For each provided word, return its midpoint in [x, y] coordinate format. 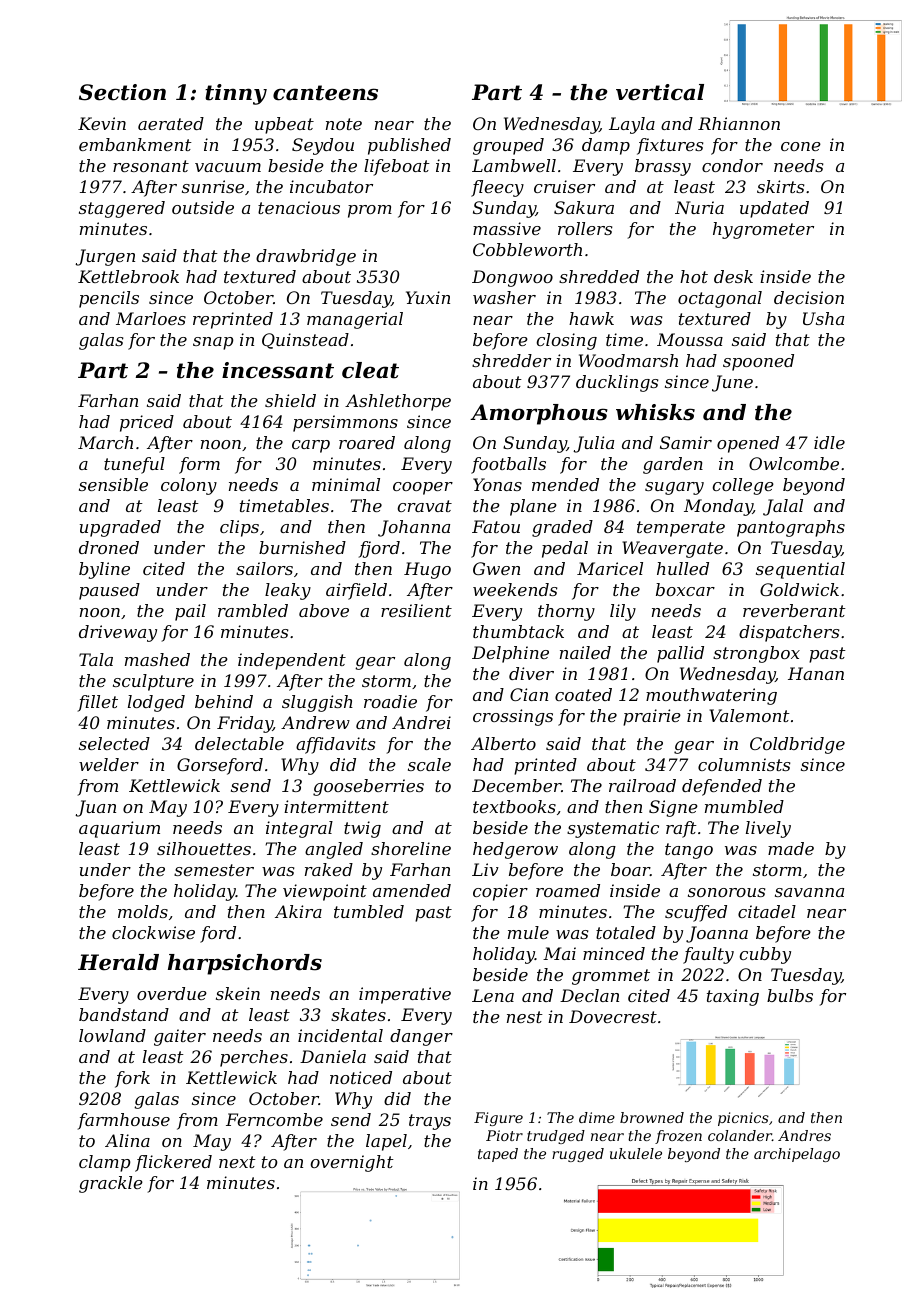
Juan [95, 808]
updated [774, 209]
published [409, 146]
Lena [493, 995]
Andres [804, 1135]
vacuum [228, 167]
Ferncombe [274, 1119]
